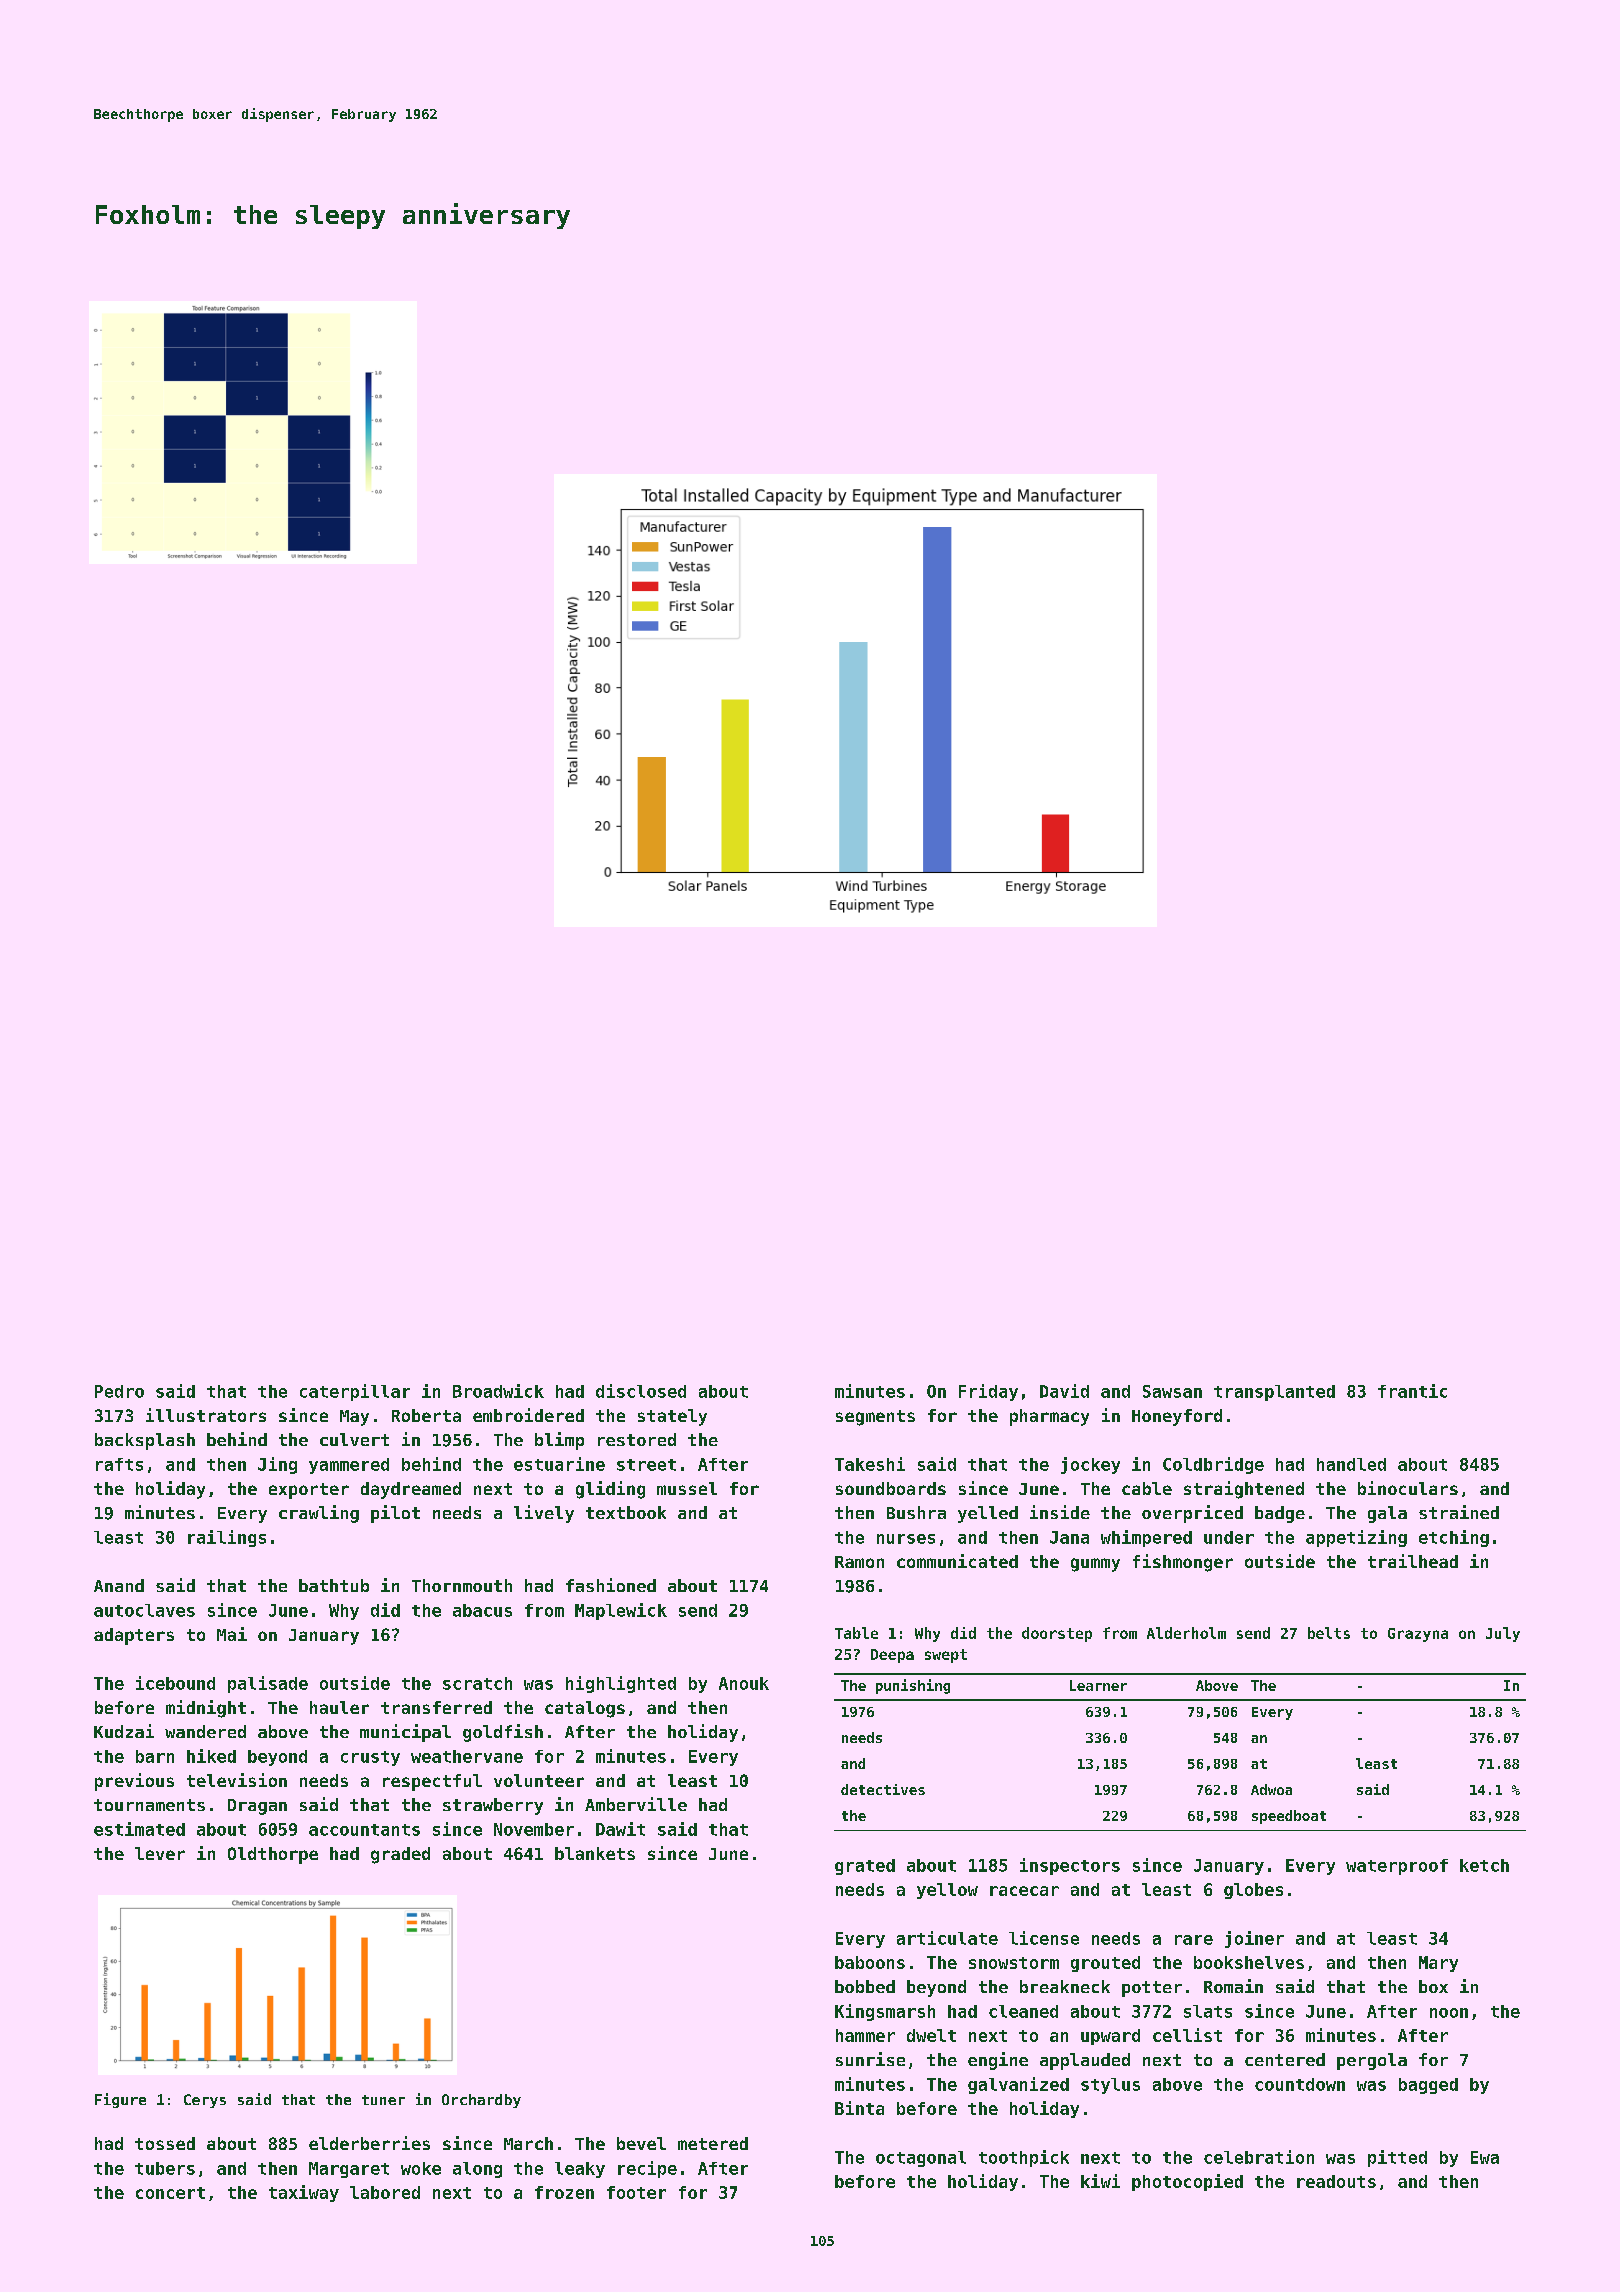  What do you see at coordinates (205, 2101) in the screenshot?
I see `Cerys` at bounding box center [205, 2101].
